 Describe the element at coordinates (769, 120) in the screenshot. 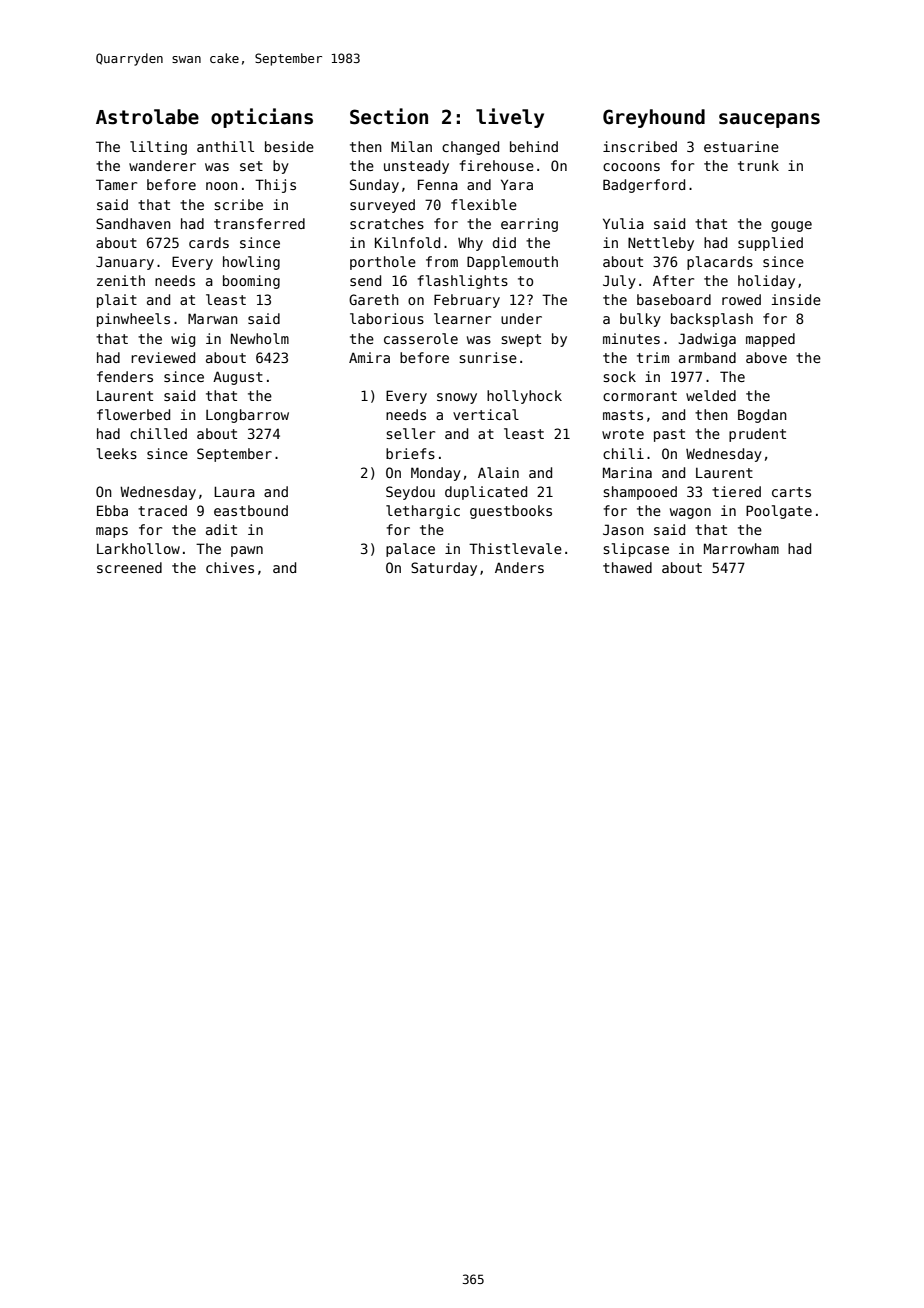

I see `saucepans` at that location.
